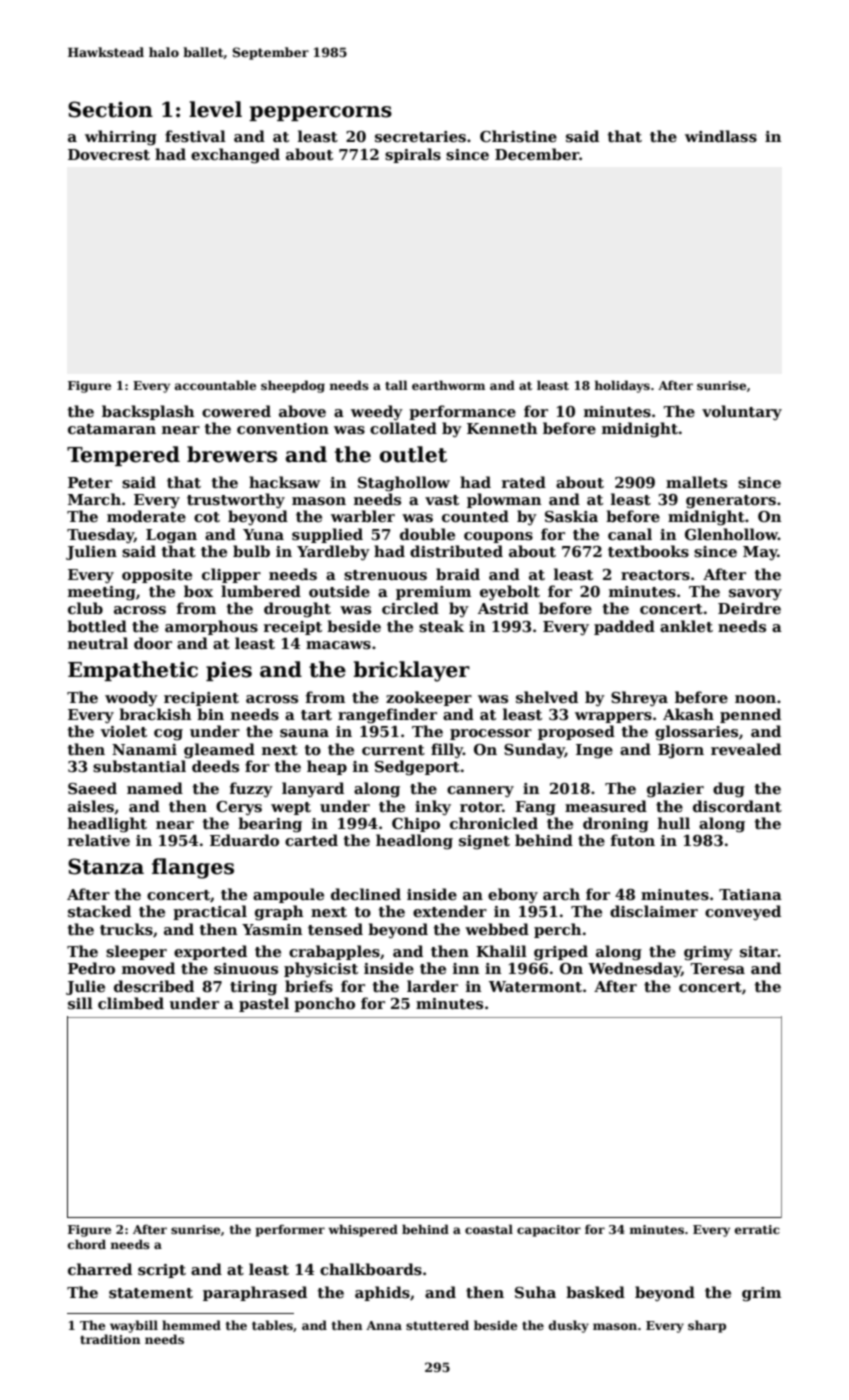 The width and height of the screenshot is (849, 1400). What do you see at coordinates (639, 698) in the screenshot?
I see `Shreya` at bounding box center [639, 698].
